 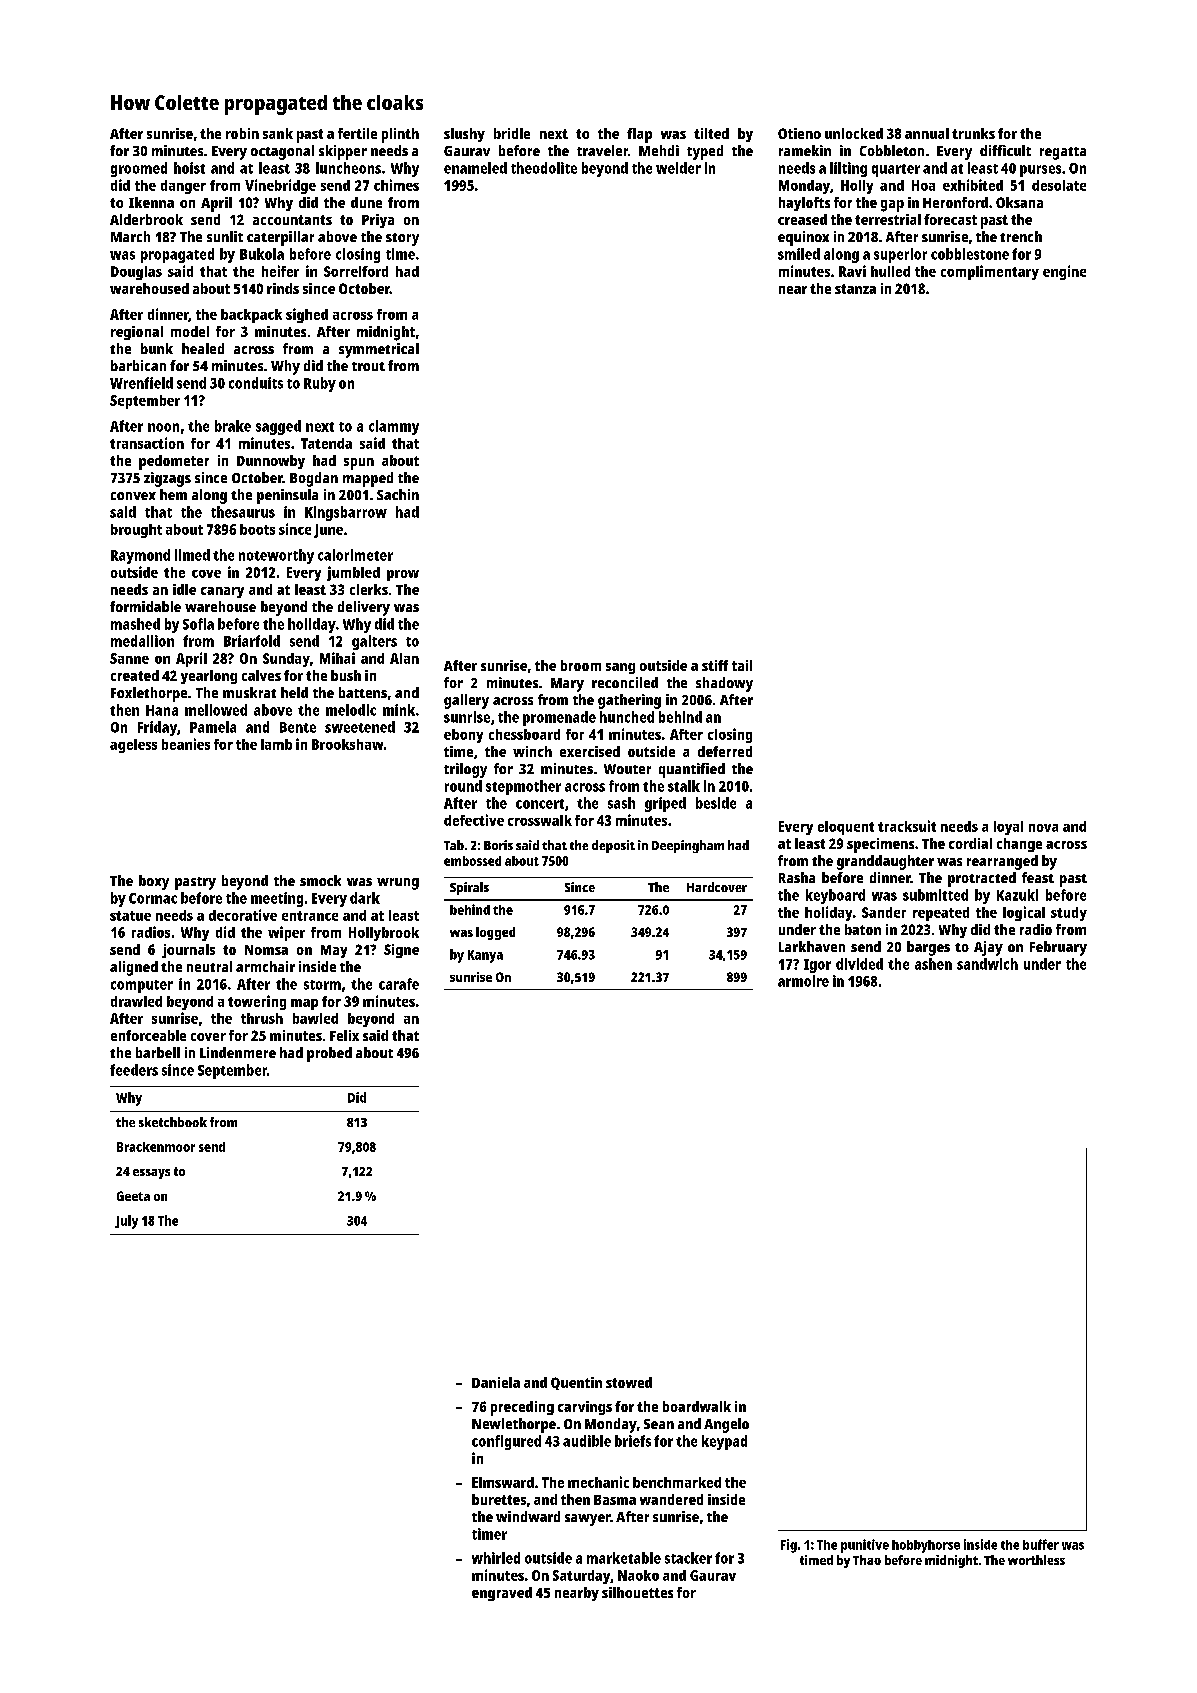 What do you see at coordinates (401, 951) in the screenshot?
I see `Signe` at bounding box center [401, 951].
